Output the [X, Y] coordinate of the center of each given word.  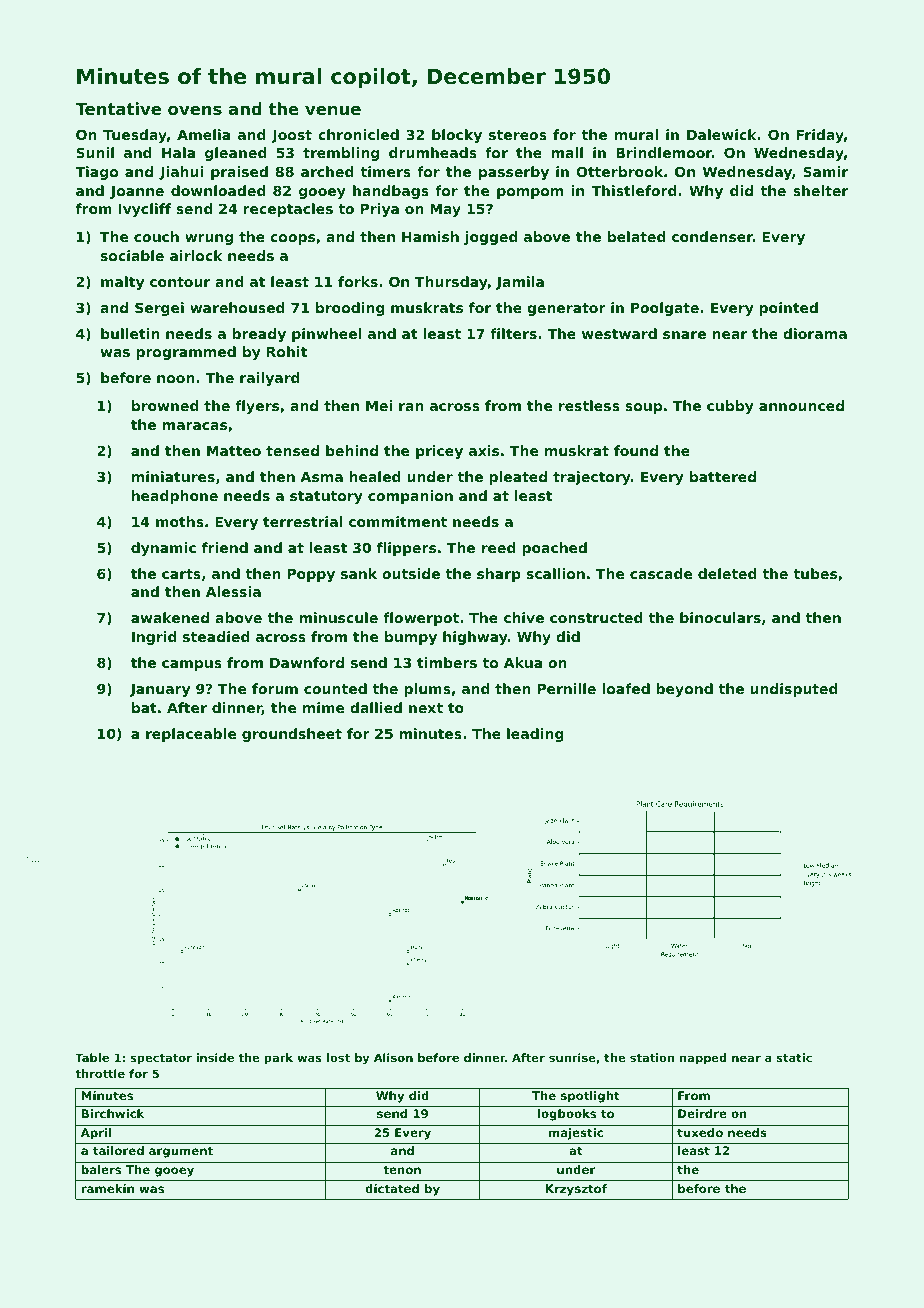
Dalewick [722, 134]
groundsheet [292, 735]
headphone [175, 497]
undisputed [794, 690]
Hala [178, 152]
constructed [596, 617]
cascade [661, 573]
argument [181, 1152]
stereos [518, 135]
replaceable [191, 735]
